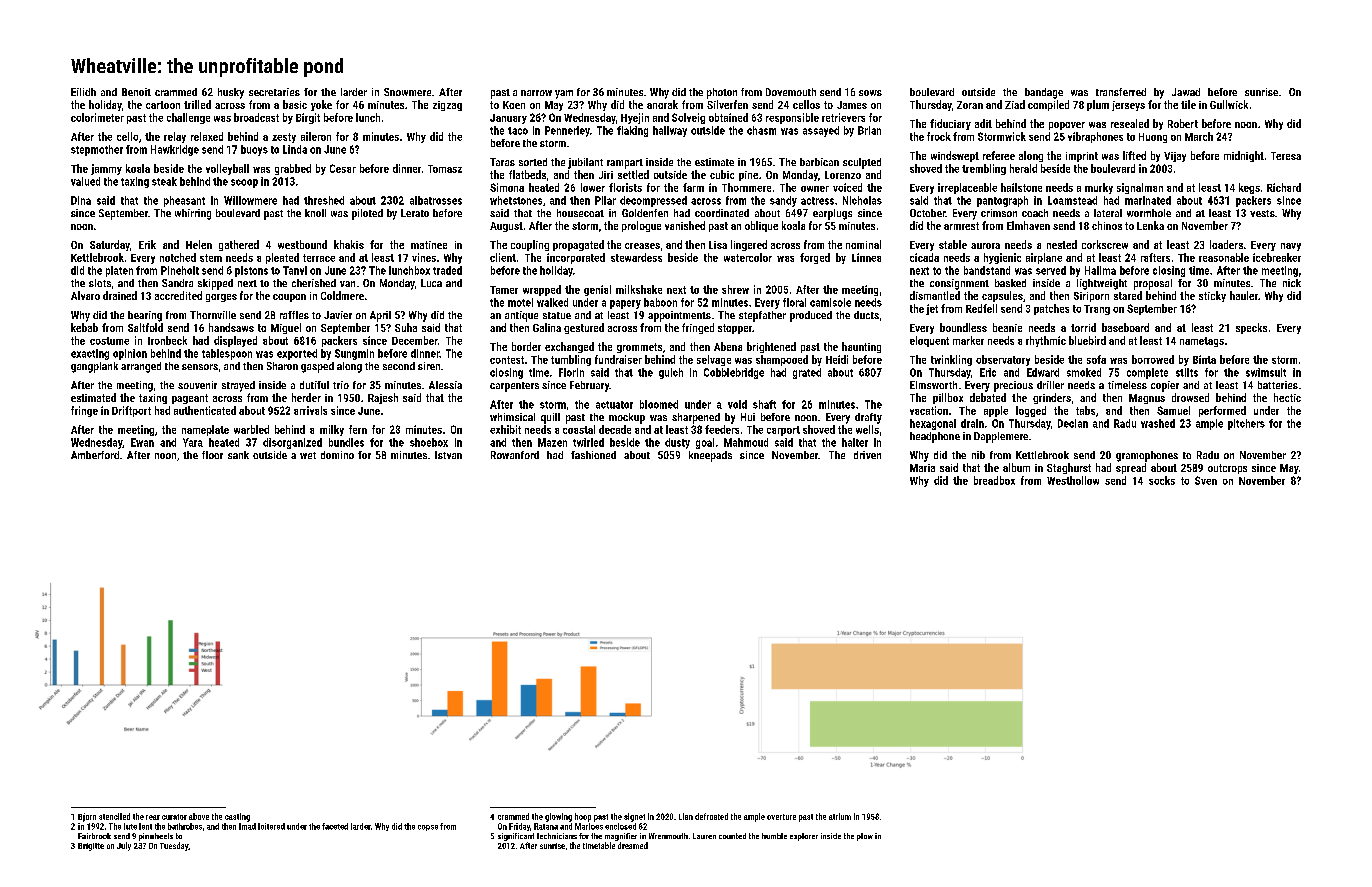 The image size is (1372, 887). Describe the element at coordinates (237, 817) in the image. I see `casting` at that location.
